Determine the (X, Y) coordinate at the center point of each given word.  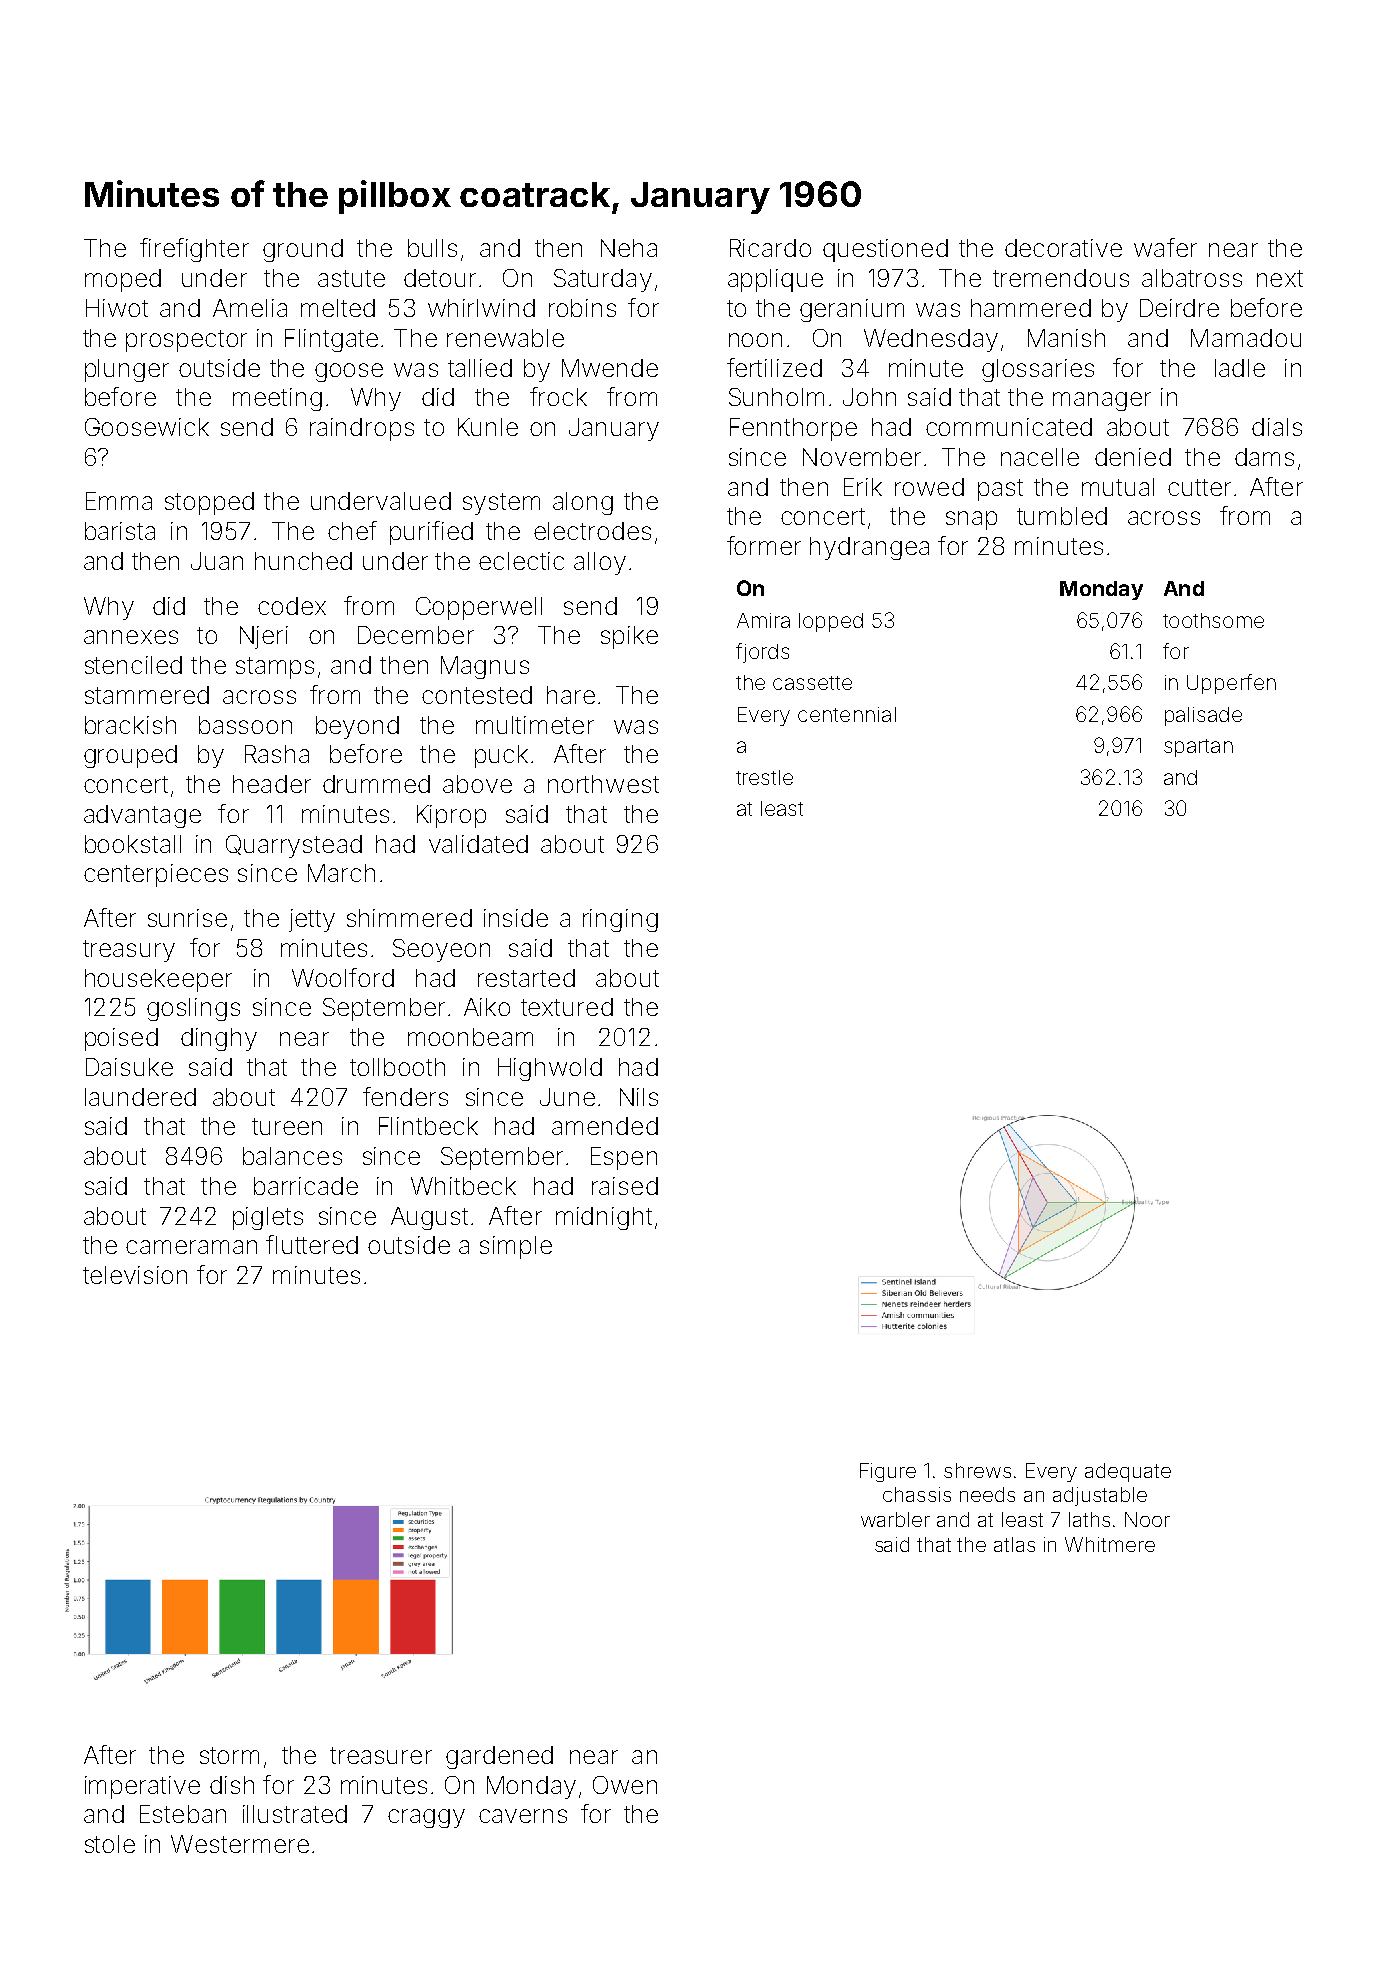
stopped (209, 503)
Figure (888, 1472)
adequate (1128, 1472)
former (764, 545)
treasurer (381, 1755)
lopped (831, 622)
